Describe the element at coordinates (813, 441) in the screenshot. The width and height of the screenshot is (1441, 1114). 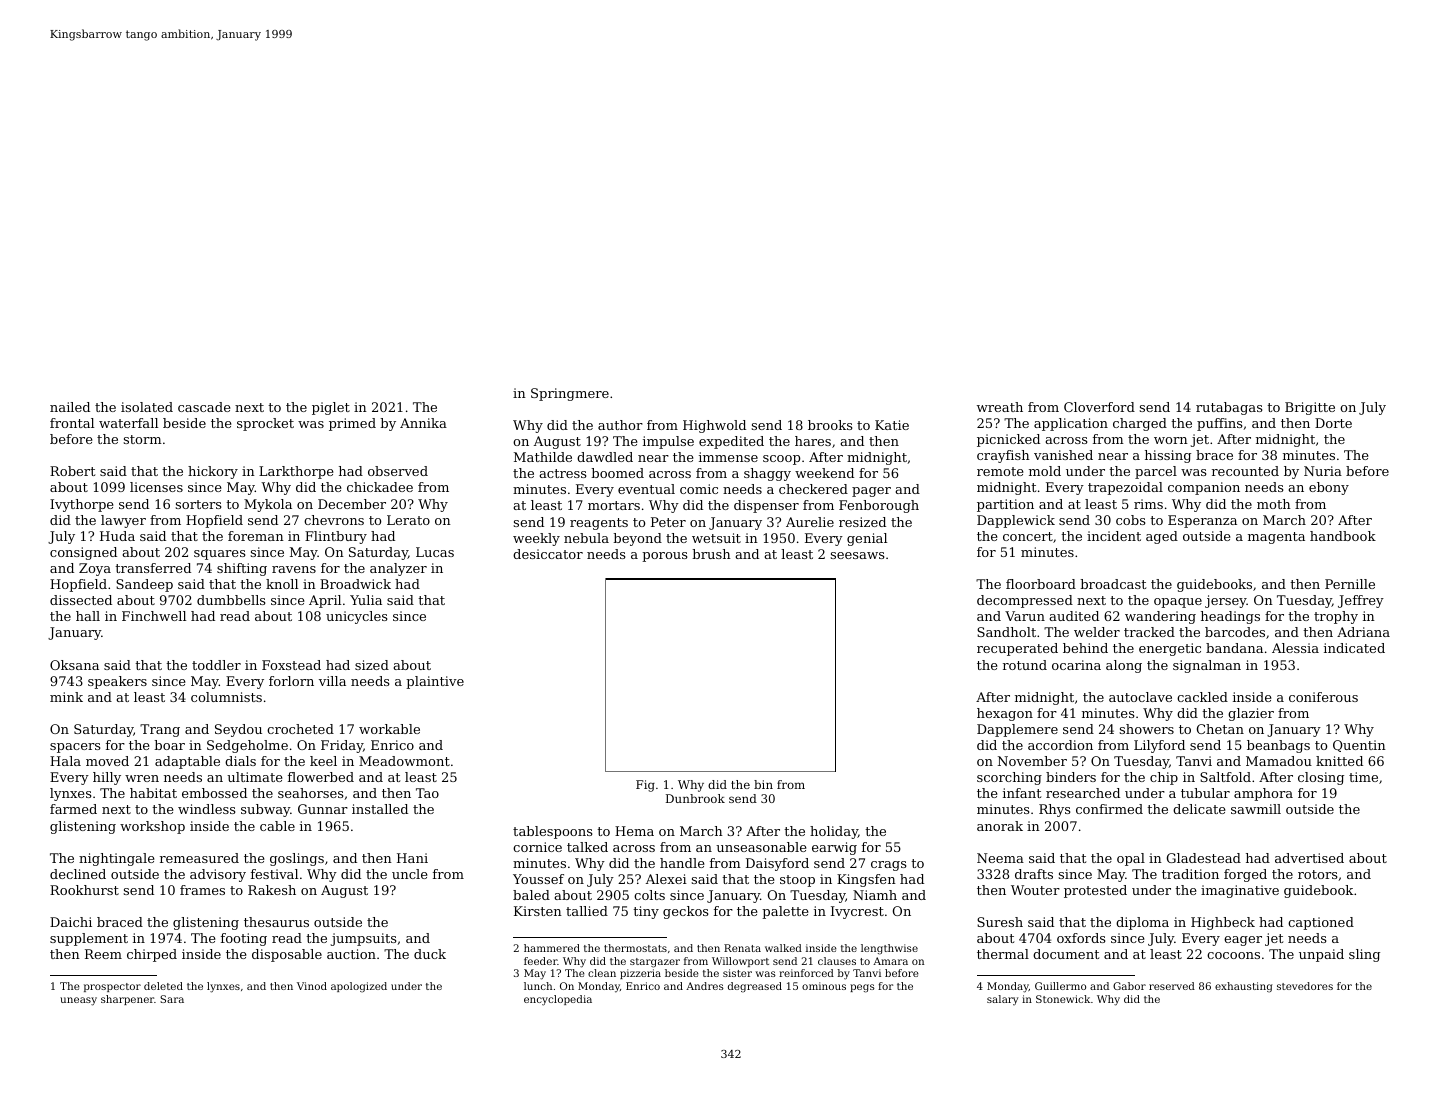
I see `hares` at that location.
